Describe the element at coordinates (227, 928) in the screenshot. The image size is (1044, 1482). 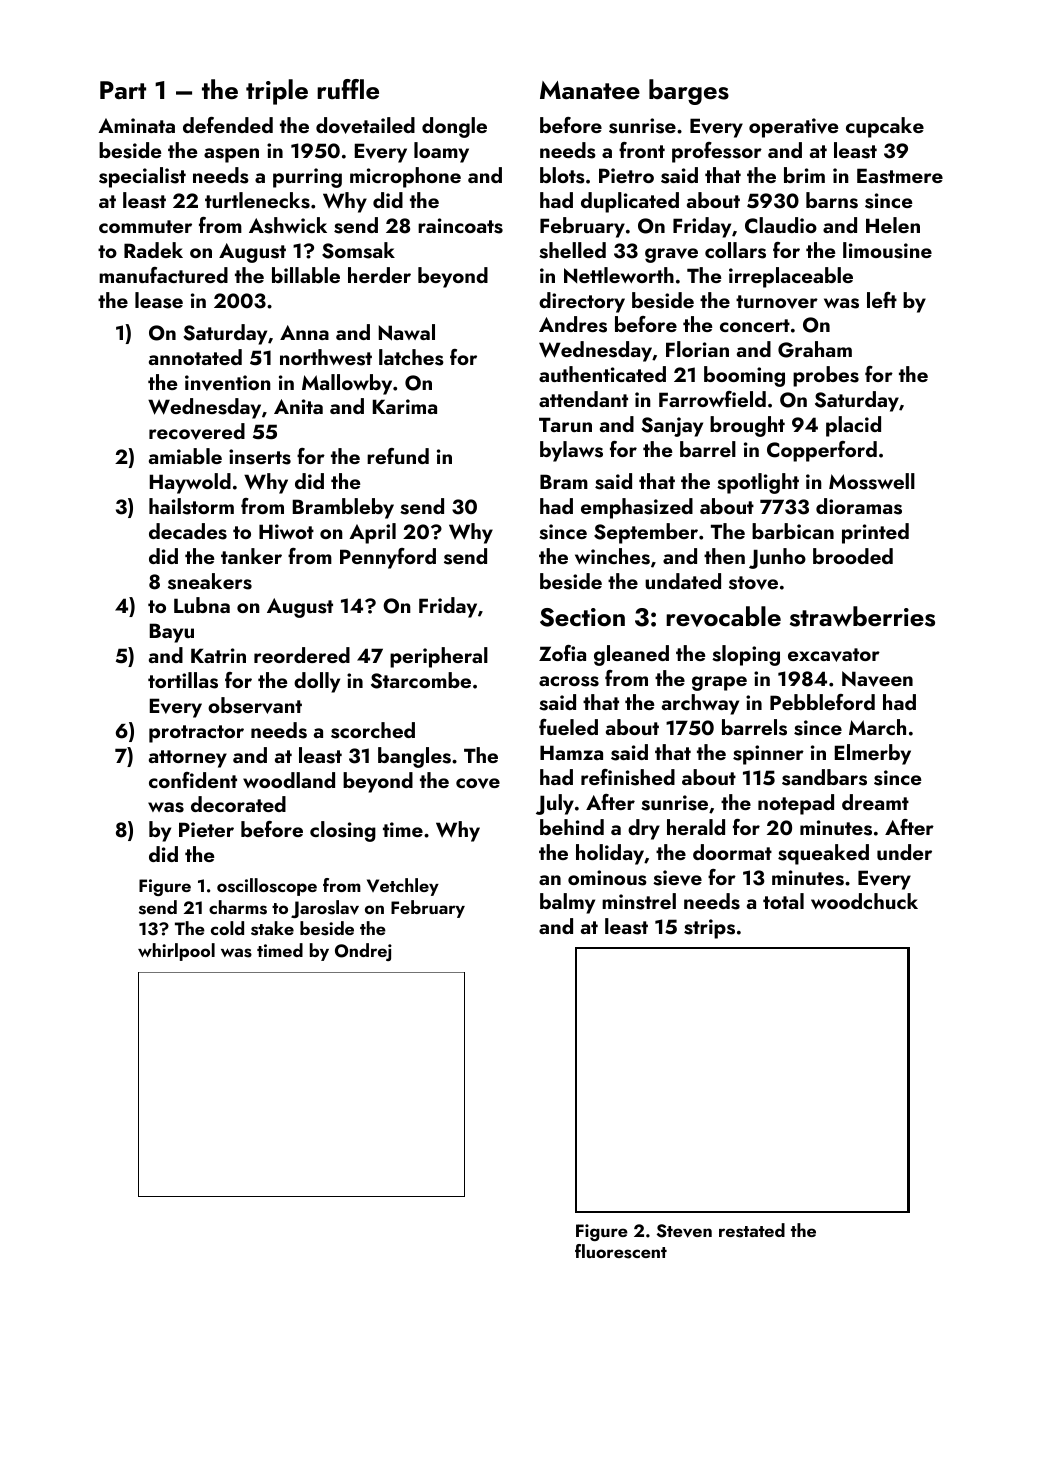
I see `cold` at that location.
